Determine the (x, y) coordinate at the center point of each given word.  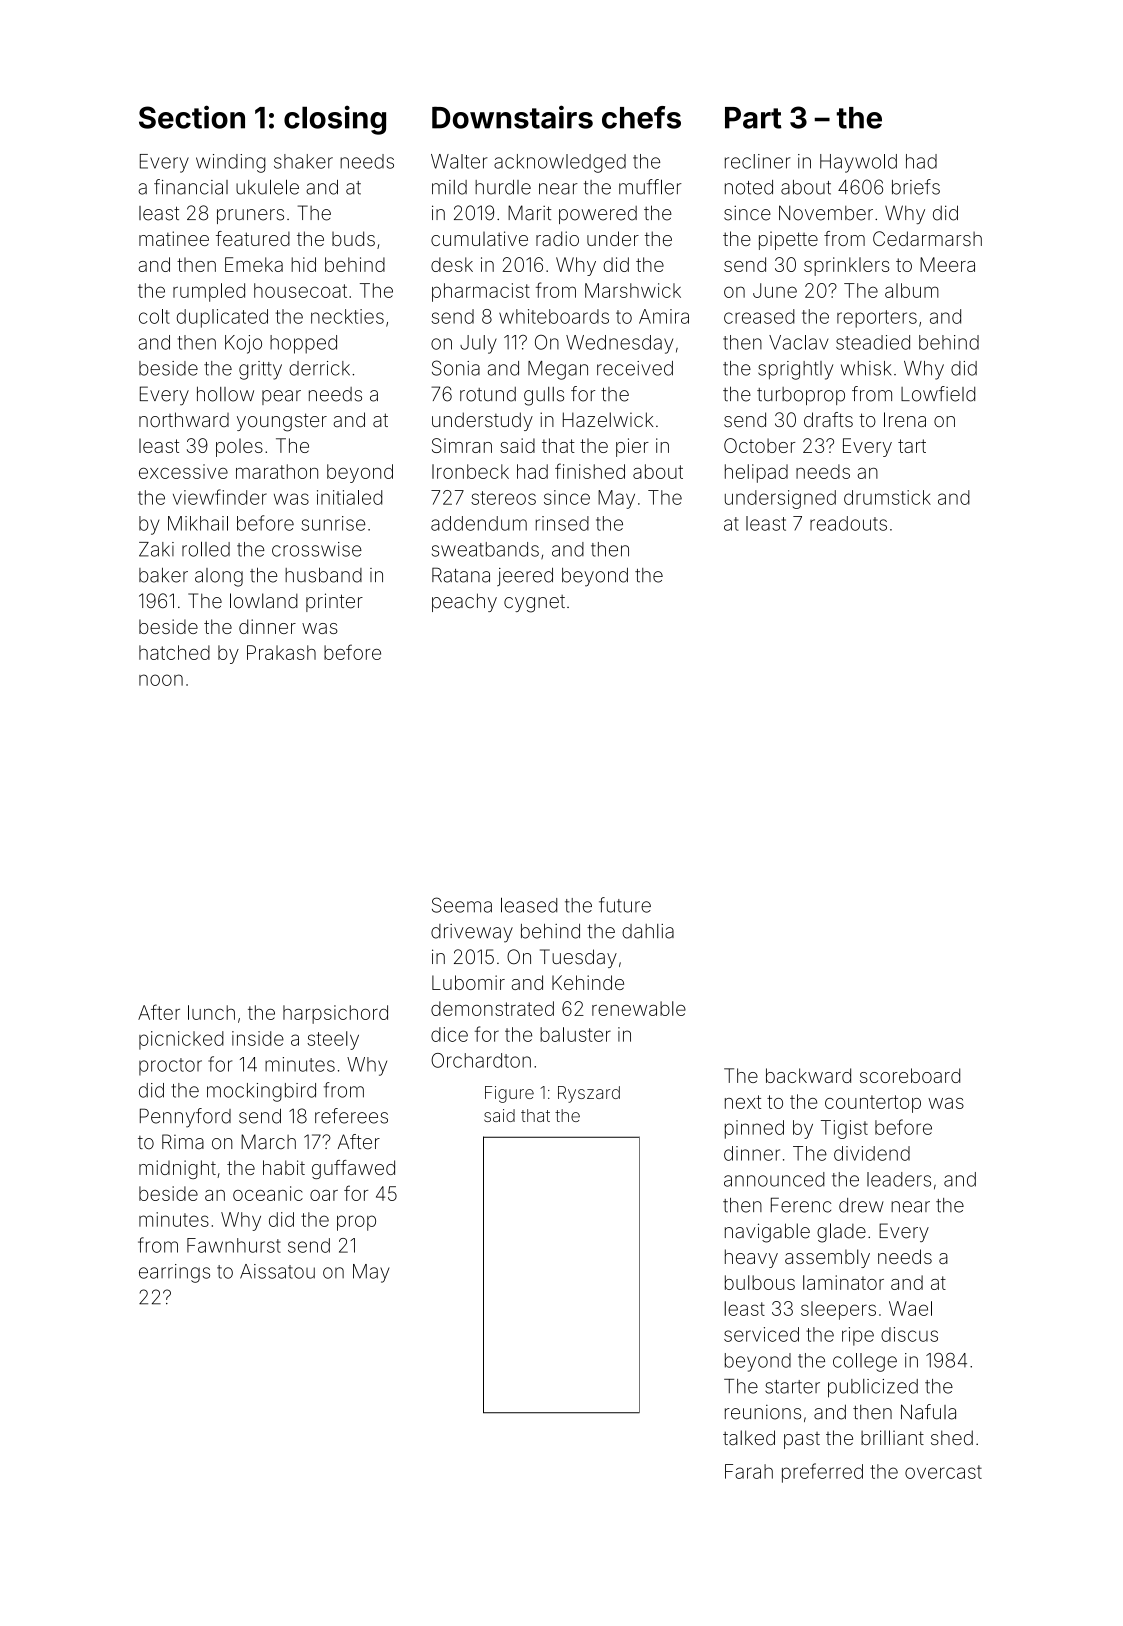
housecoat (300, 290)
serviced (761, 1334)
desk (452, 264)
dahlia (648, 931)
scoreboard (910, 1075)
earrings (174, 1273)
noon (161, 680)
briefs (916, 187)
